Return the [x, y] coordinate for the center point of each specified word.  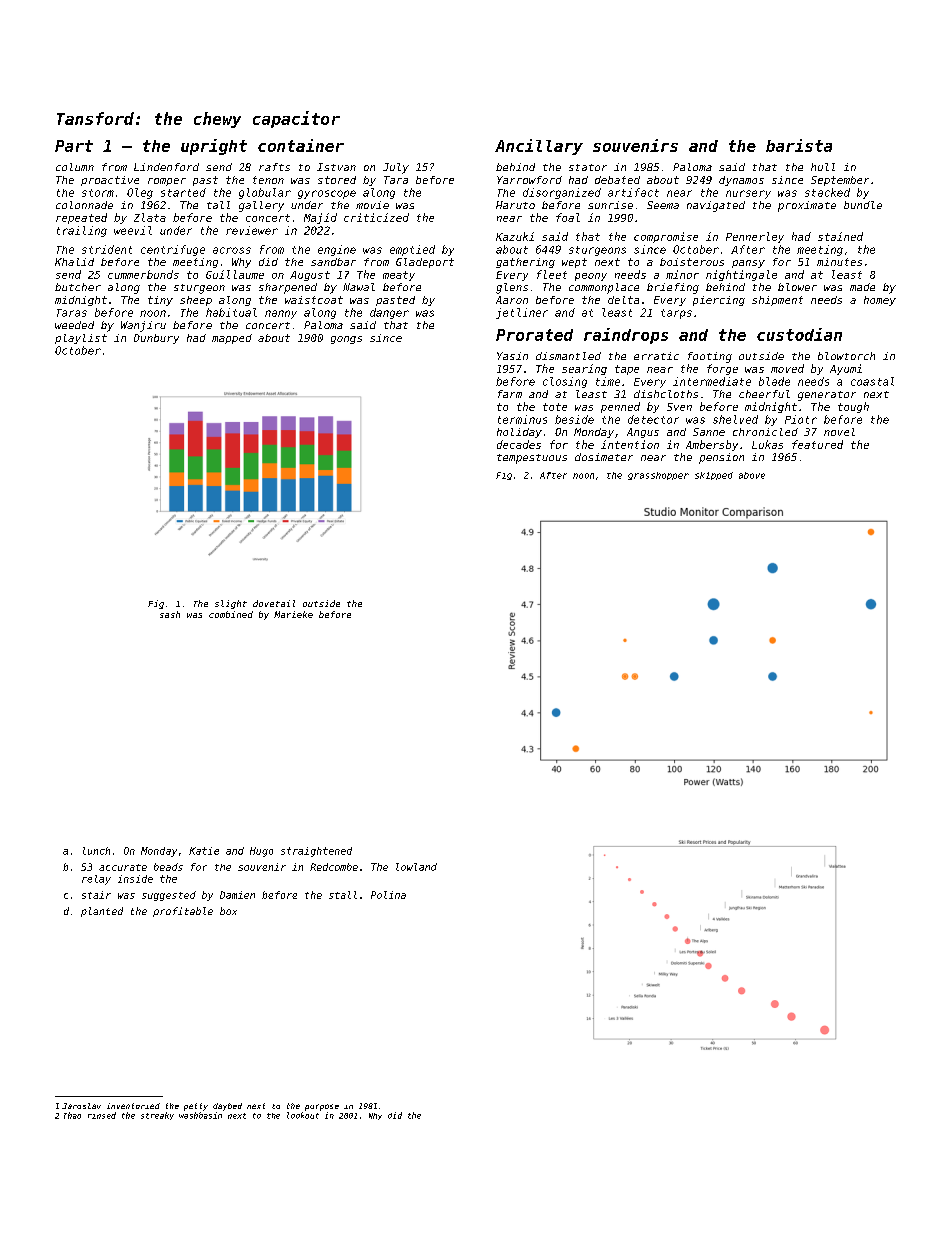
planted [102, 912]
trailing [82, 231]
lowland [416, 867]
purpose [322, 1107]
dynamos [741, 181]
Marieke [293, 614]
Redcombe [334, 867]
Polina [388, 895]
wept [574, 263]
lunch [96, 851]
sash [170, 614]
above [752, 475]
